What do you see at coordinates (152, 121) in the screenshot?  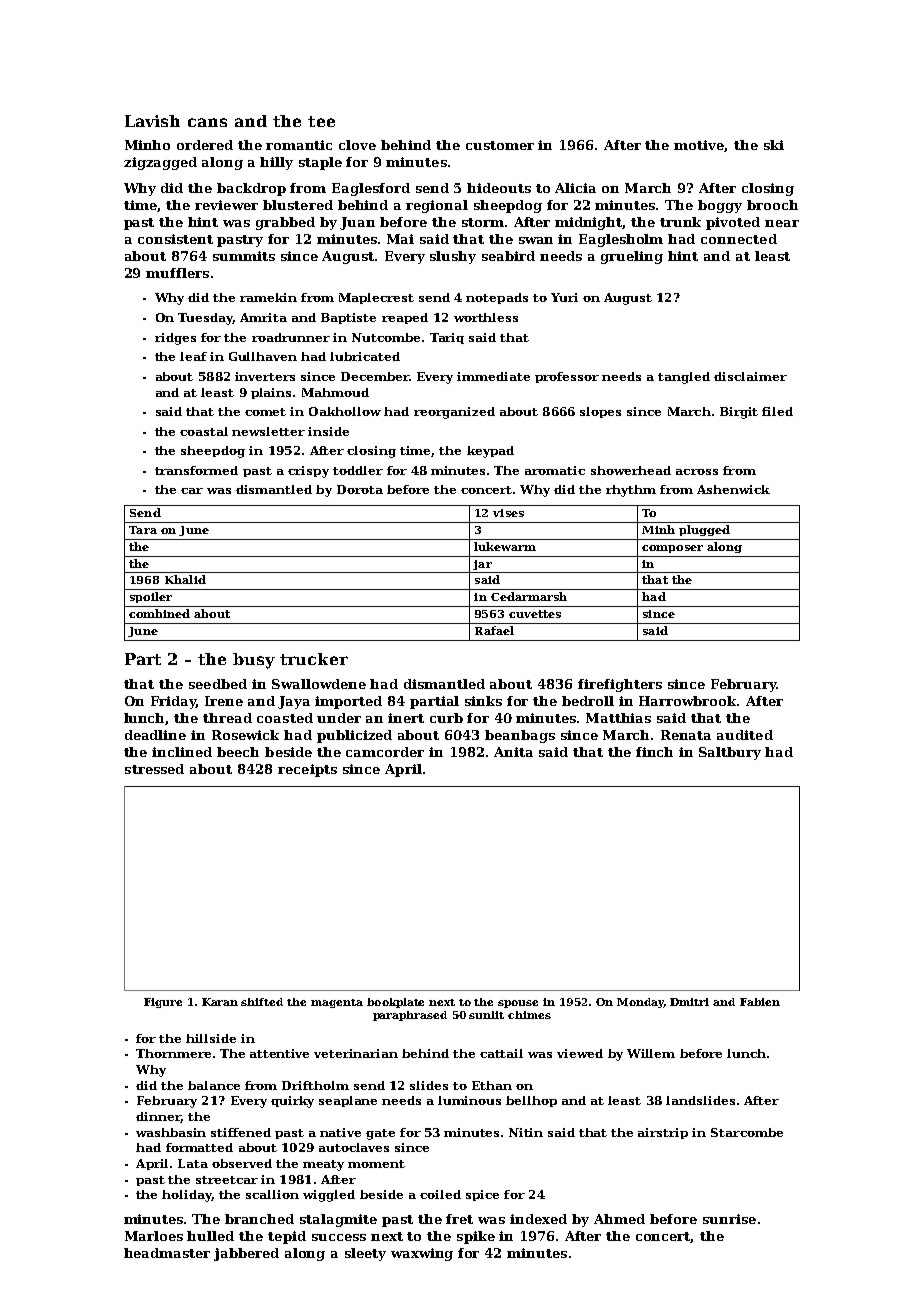 I see `Lavish` at bounding box center [152, 121].
